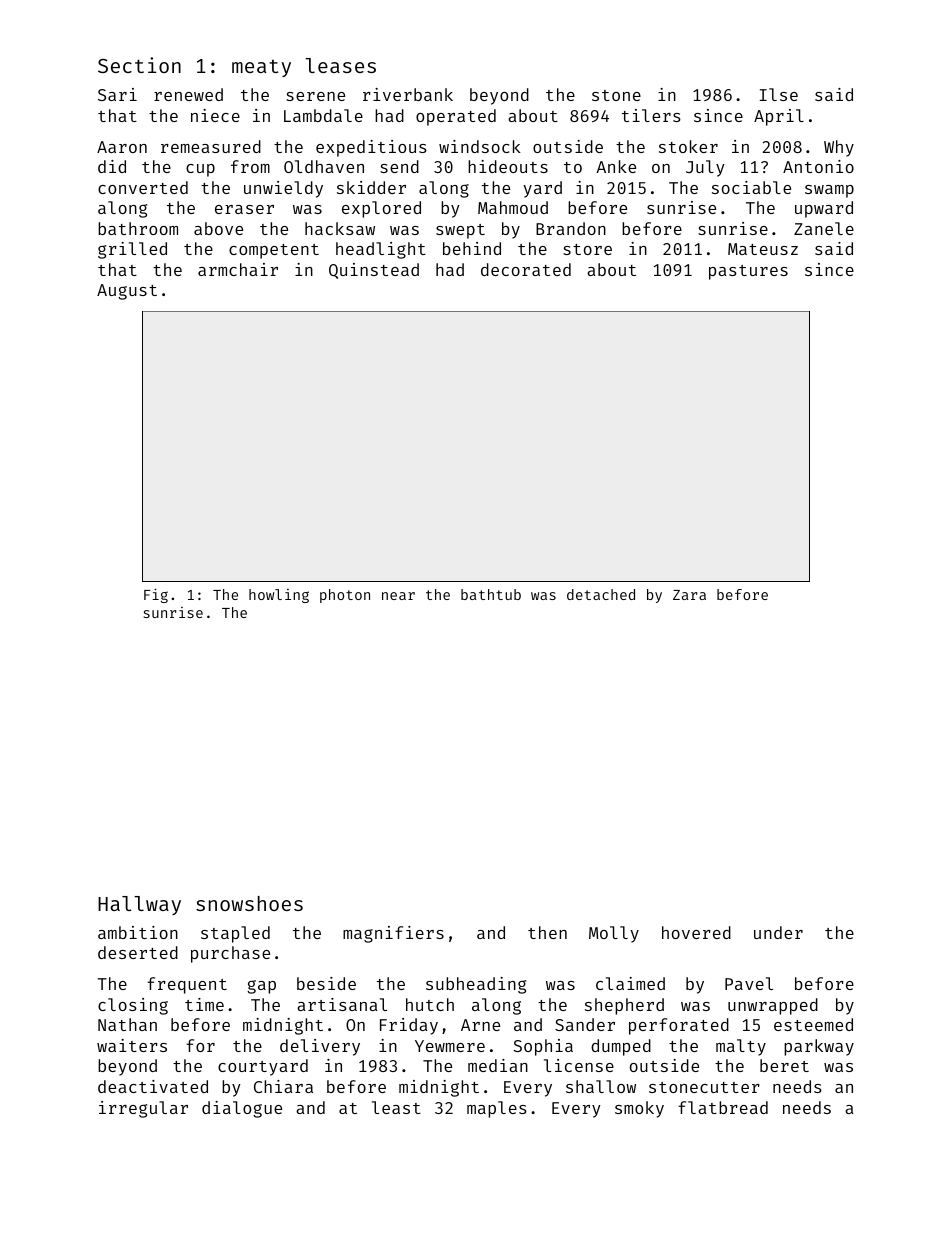 The height and width of the screenshot is (1233, 952). I want to click on Fig, so click(156, 595).
